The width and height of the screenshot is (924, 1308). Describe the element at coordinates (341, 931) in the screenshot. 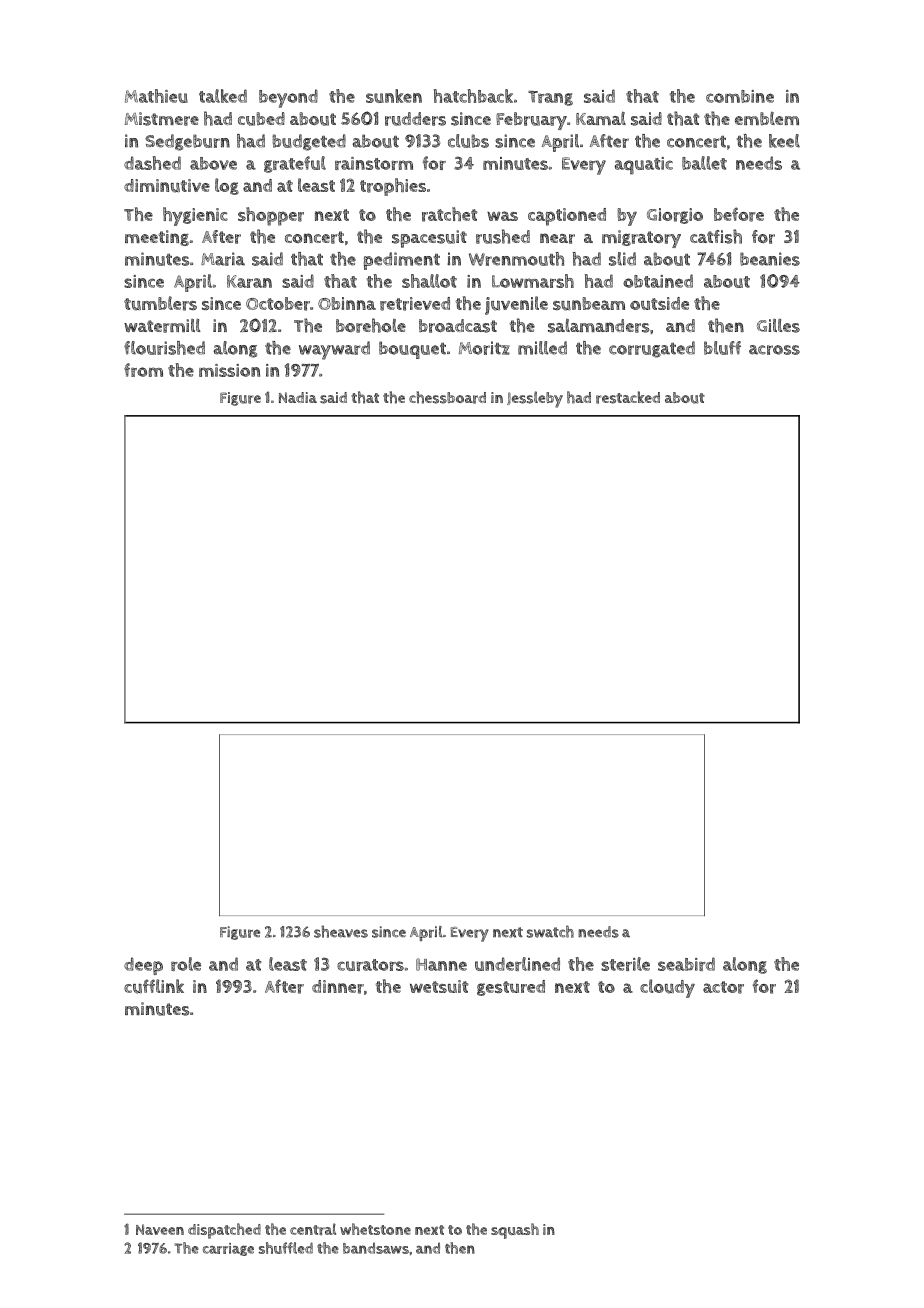

I see `sheaves` at that location.
